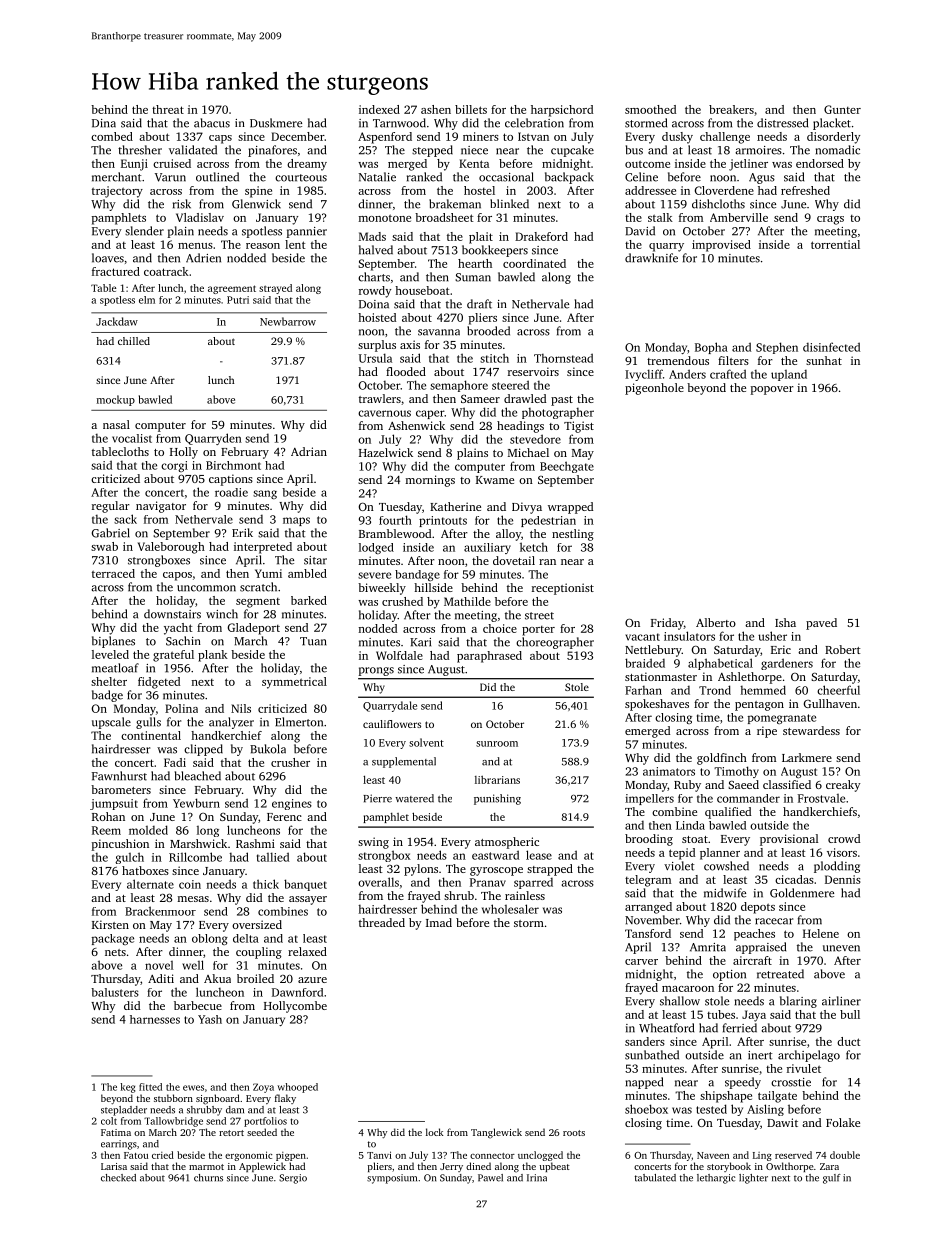 This screenshot has width=952, height=1233. I want to click on risk, so click(182, 204).
